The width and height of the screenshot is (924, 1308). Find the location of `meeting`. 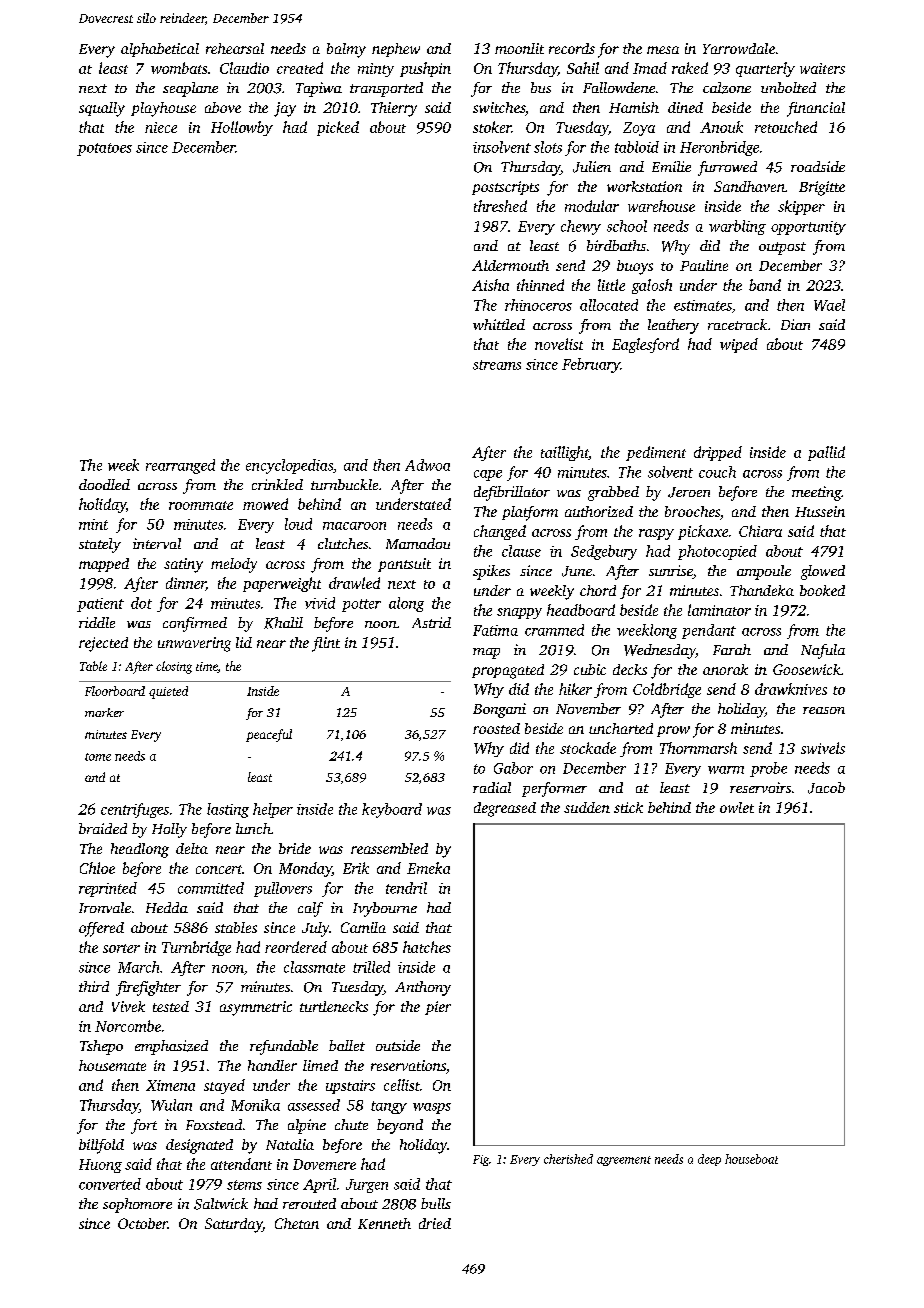

meeting is located at coordinates (816, 493).
